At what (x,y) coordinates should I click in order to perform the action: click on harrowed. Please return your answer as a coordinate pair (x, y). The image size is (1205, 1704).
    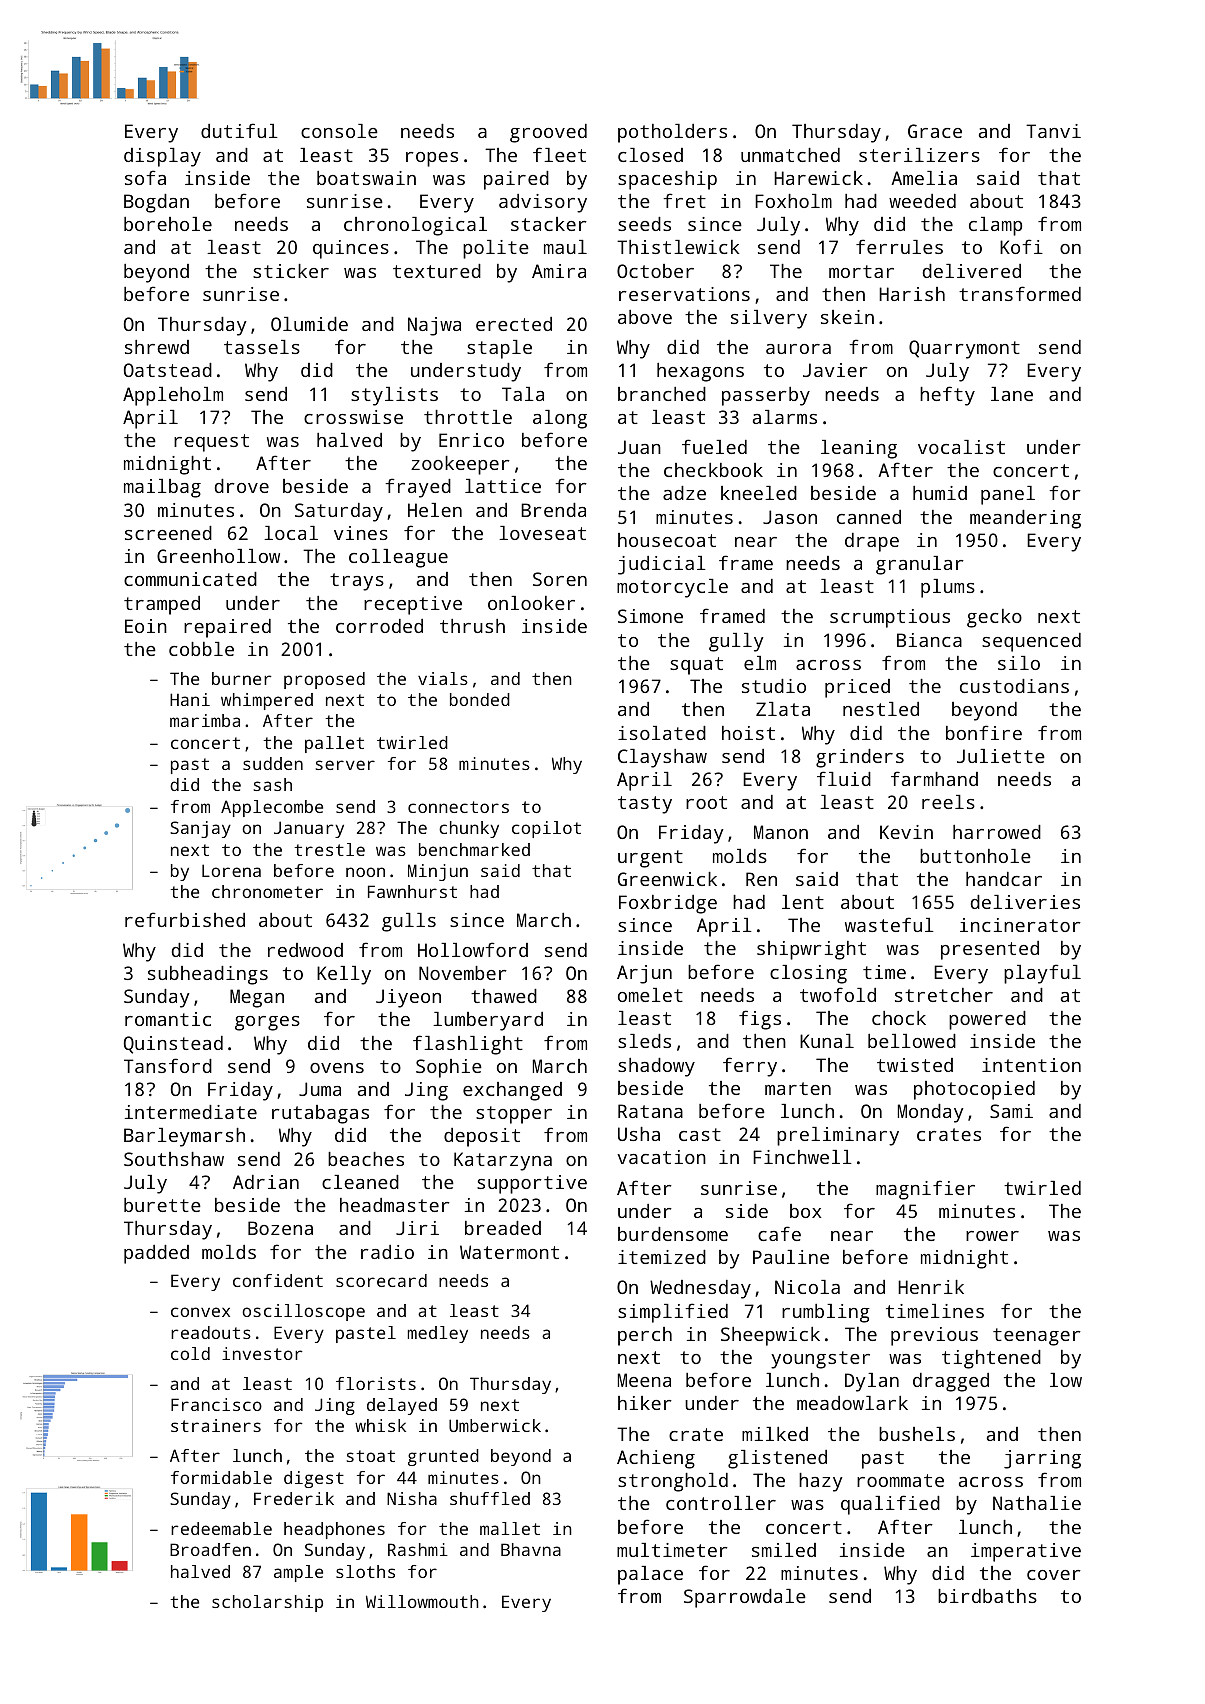
    Looking at the image, I should click on (997, 832).
